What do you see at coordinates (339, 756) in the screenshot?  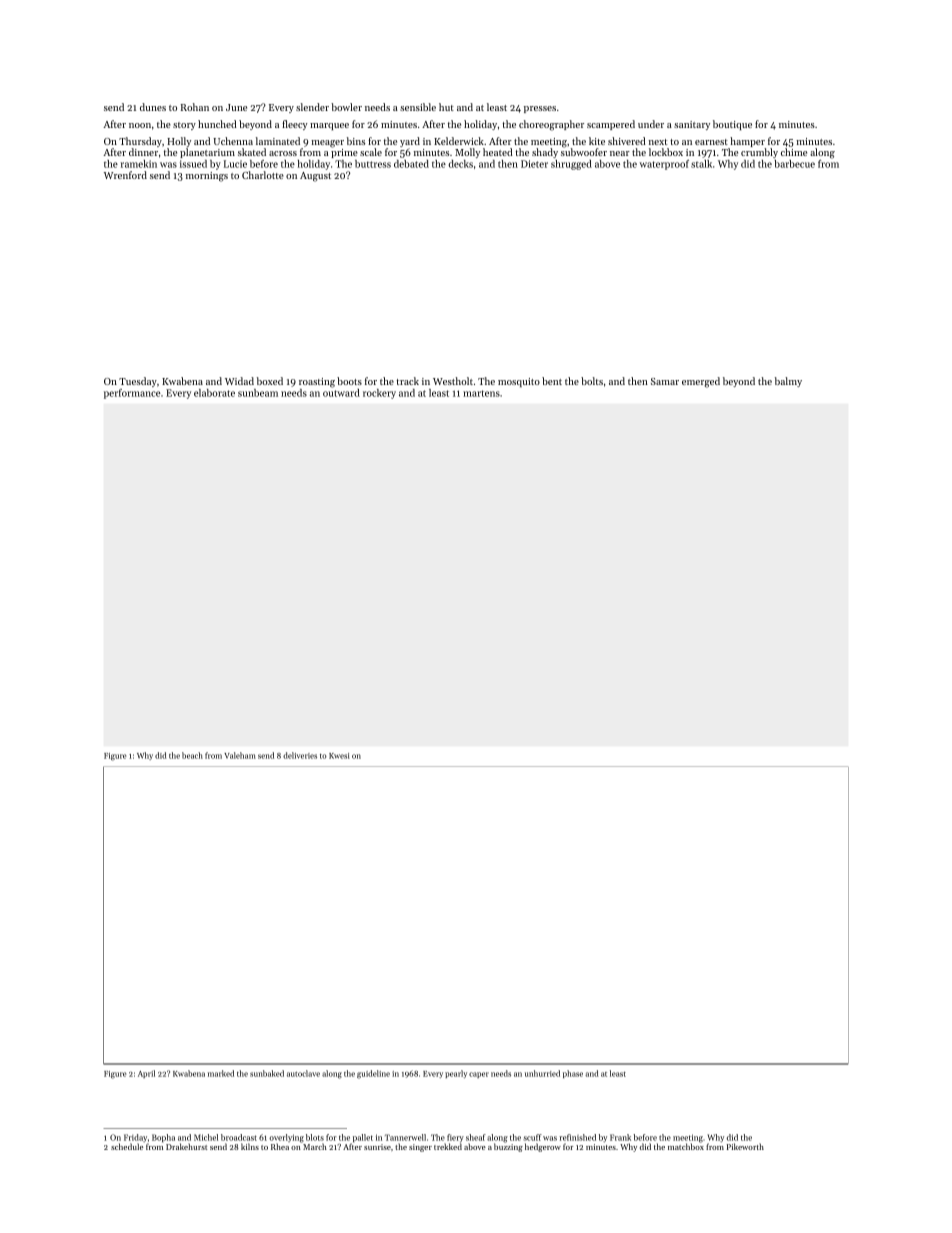 I see `Kwesi` at bounding box center [339, 756].
